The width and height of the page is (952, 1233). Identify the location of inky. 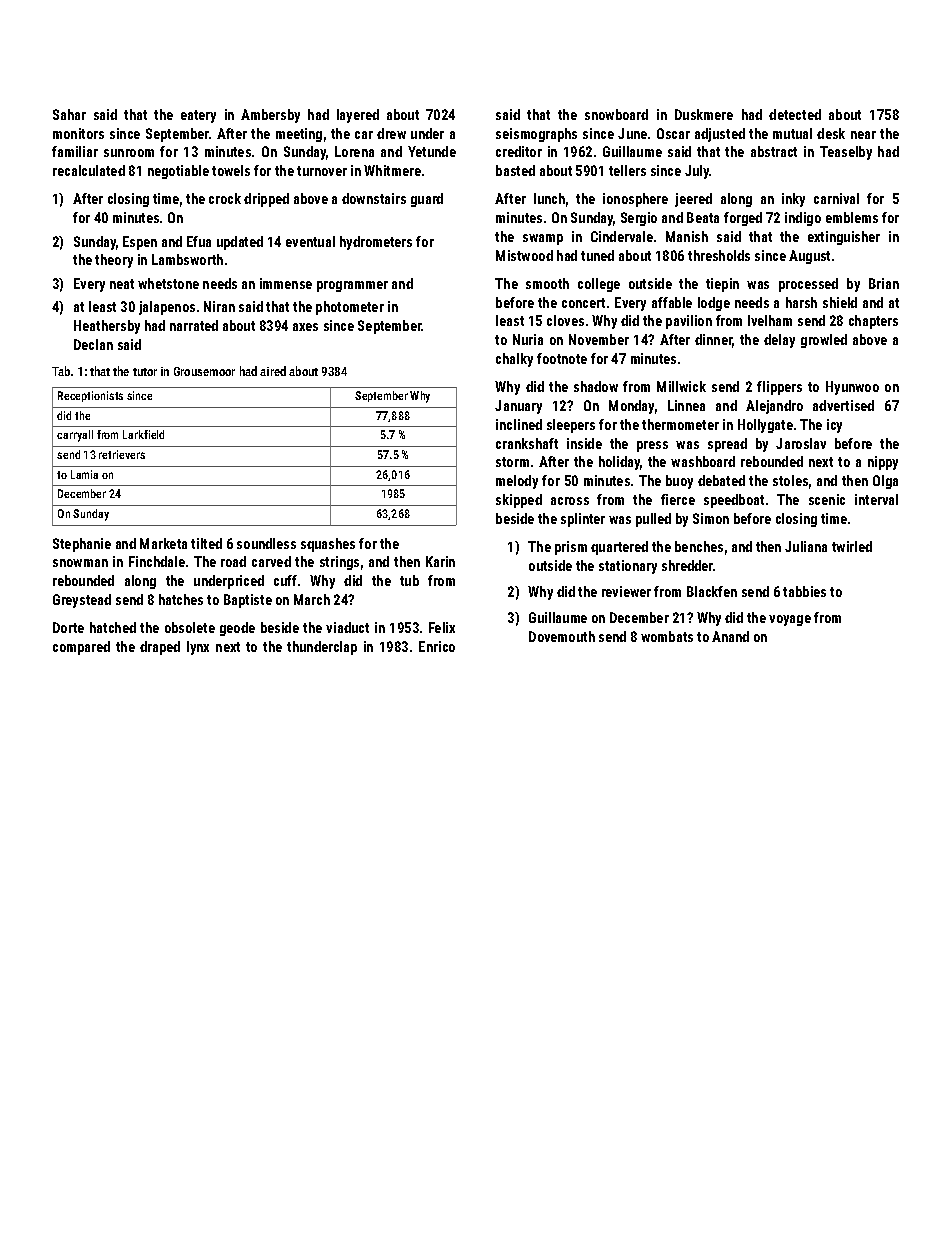
(793, 200).
